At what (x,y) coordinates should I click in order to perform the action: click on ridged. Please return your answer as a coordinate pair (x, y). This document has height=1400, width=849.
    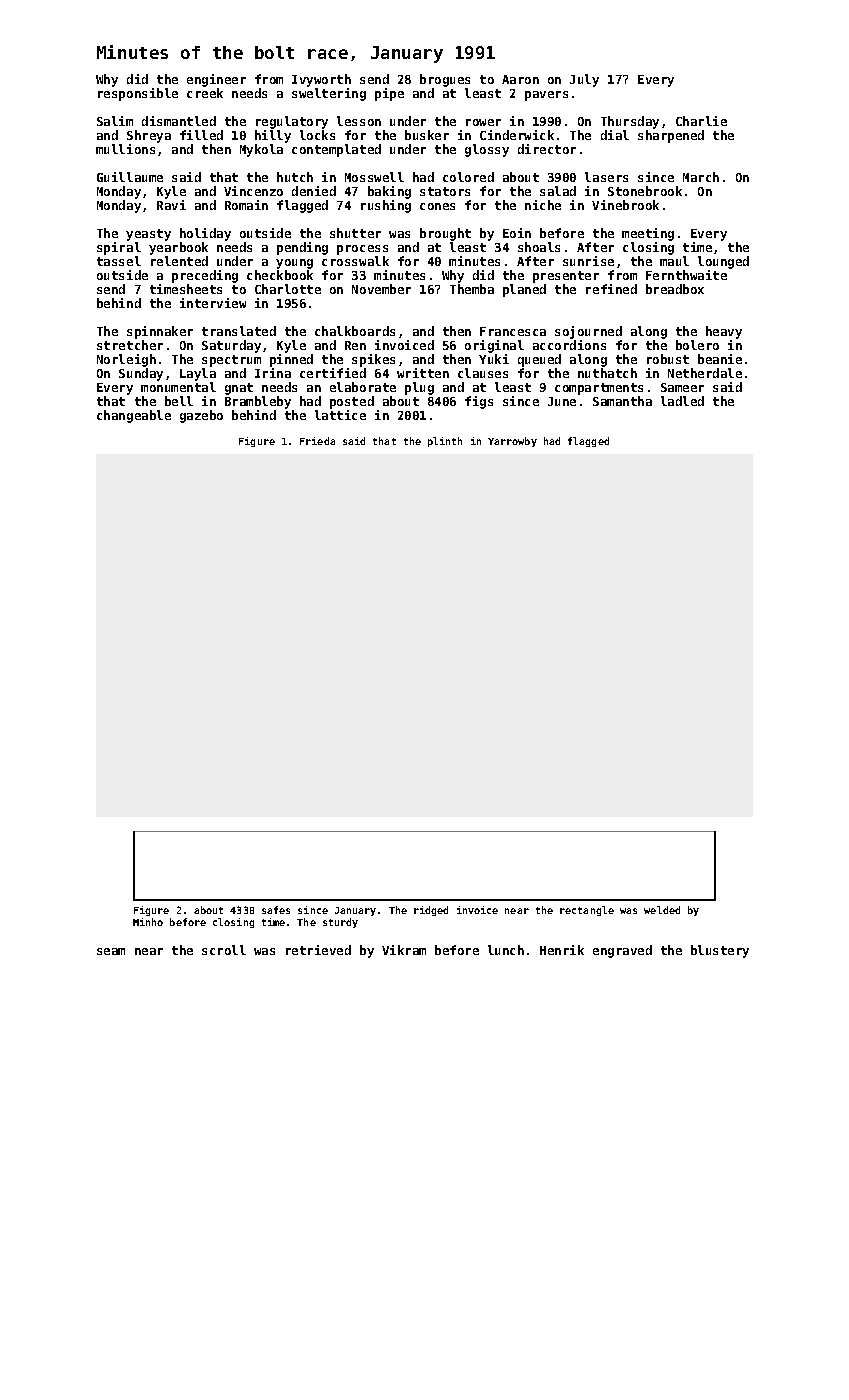
    Looking at the image, I should click on (431, 911).
